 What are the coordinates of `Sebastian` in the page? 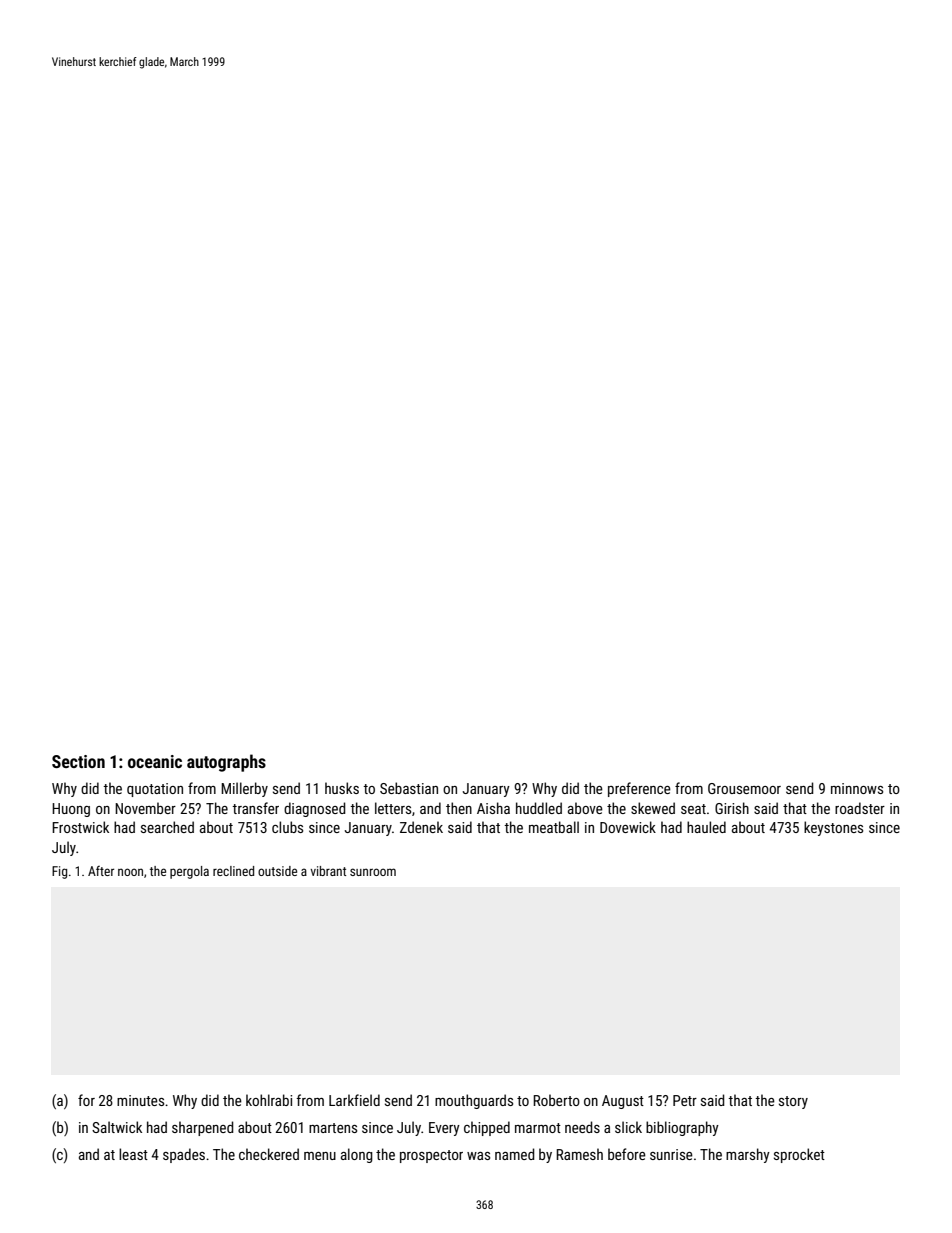 It's located at (409, 788).
